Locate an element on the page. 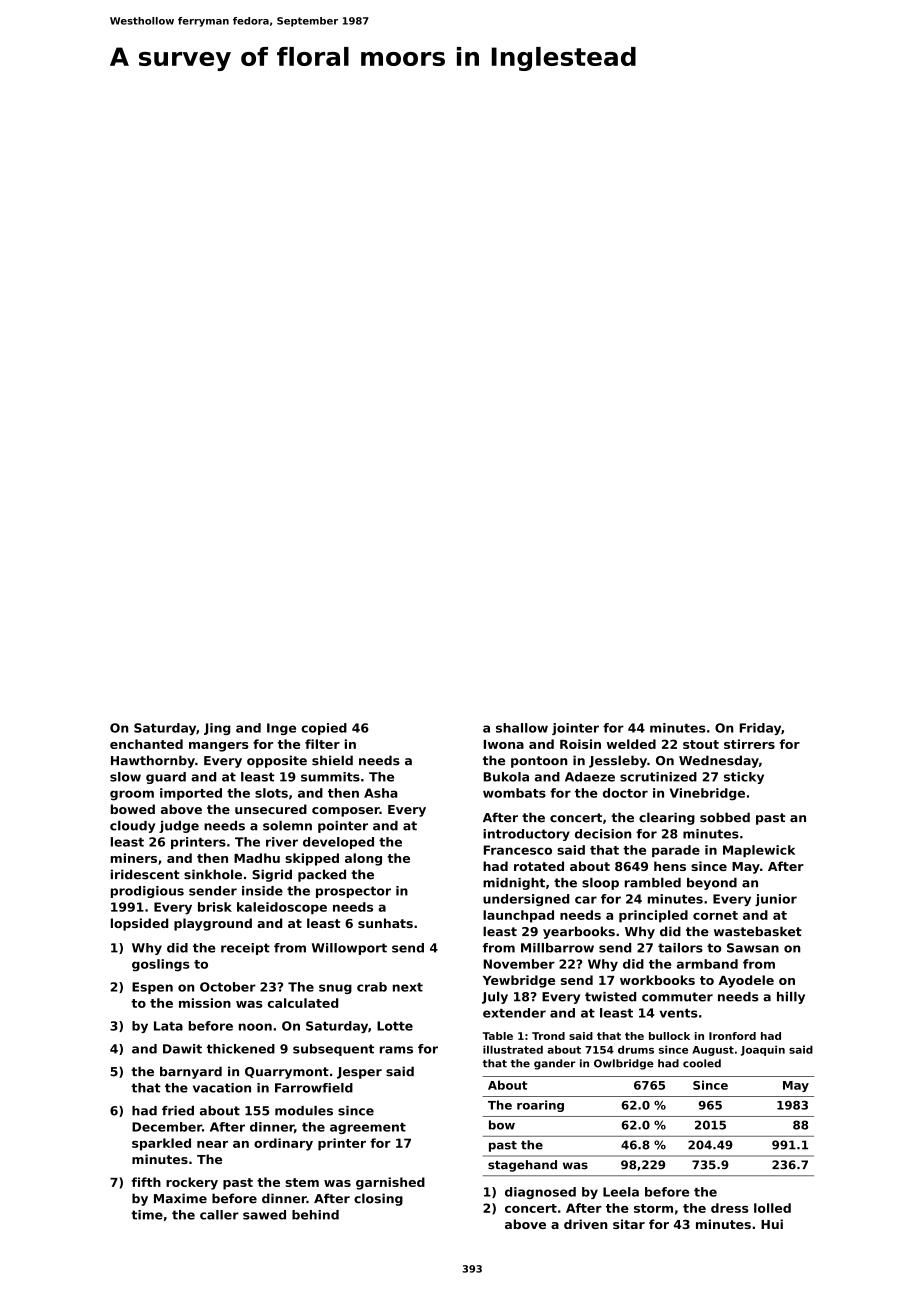  fifth is located at coordinates (146, 1182).
